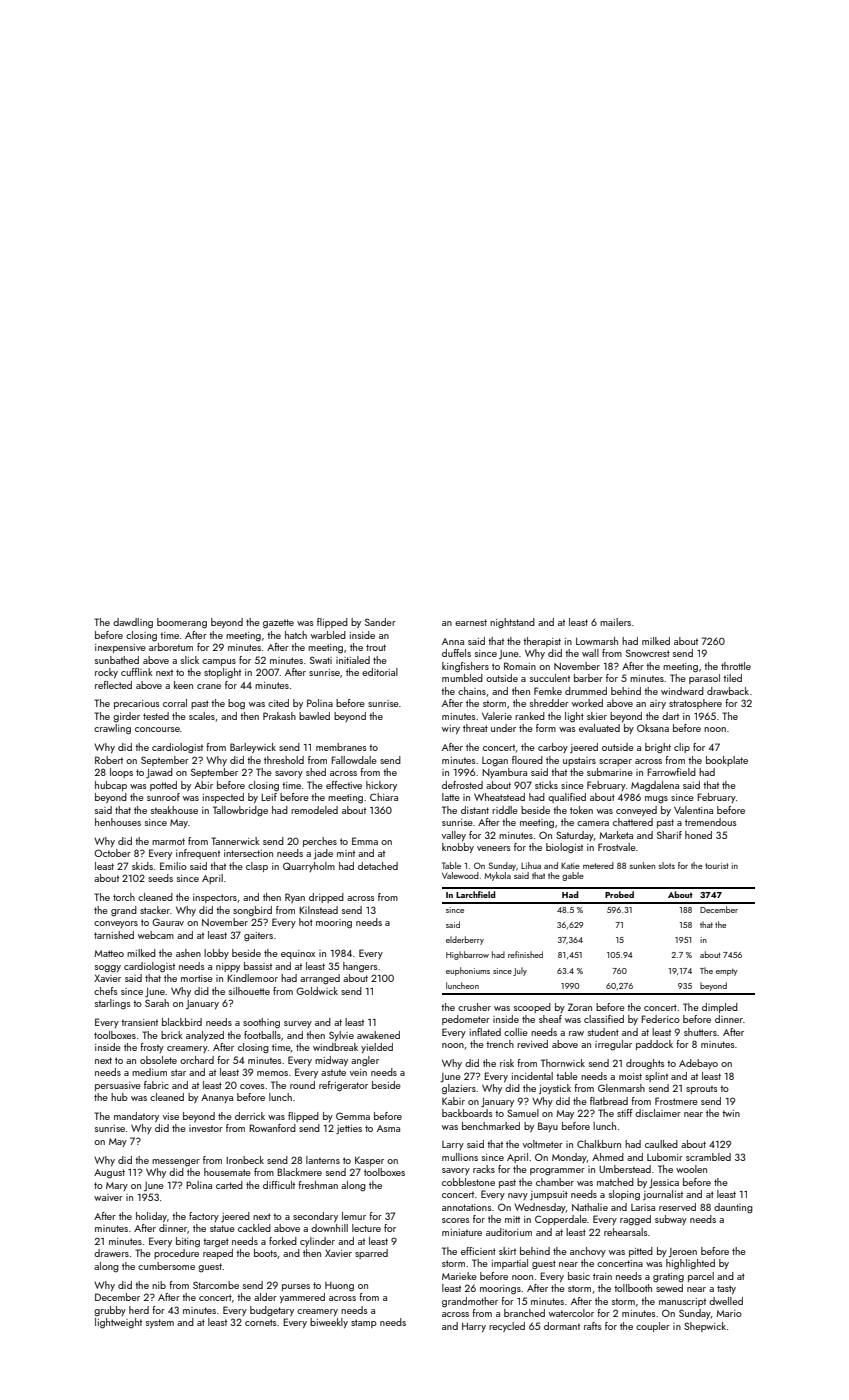 The image size is (849, 1400). What do you see at coordinates (320, 979) in the image?
I see `arranged` at bounding box center [320, 979].
